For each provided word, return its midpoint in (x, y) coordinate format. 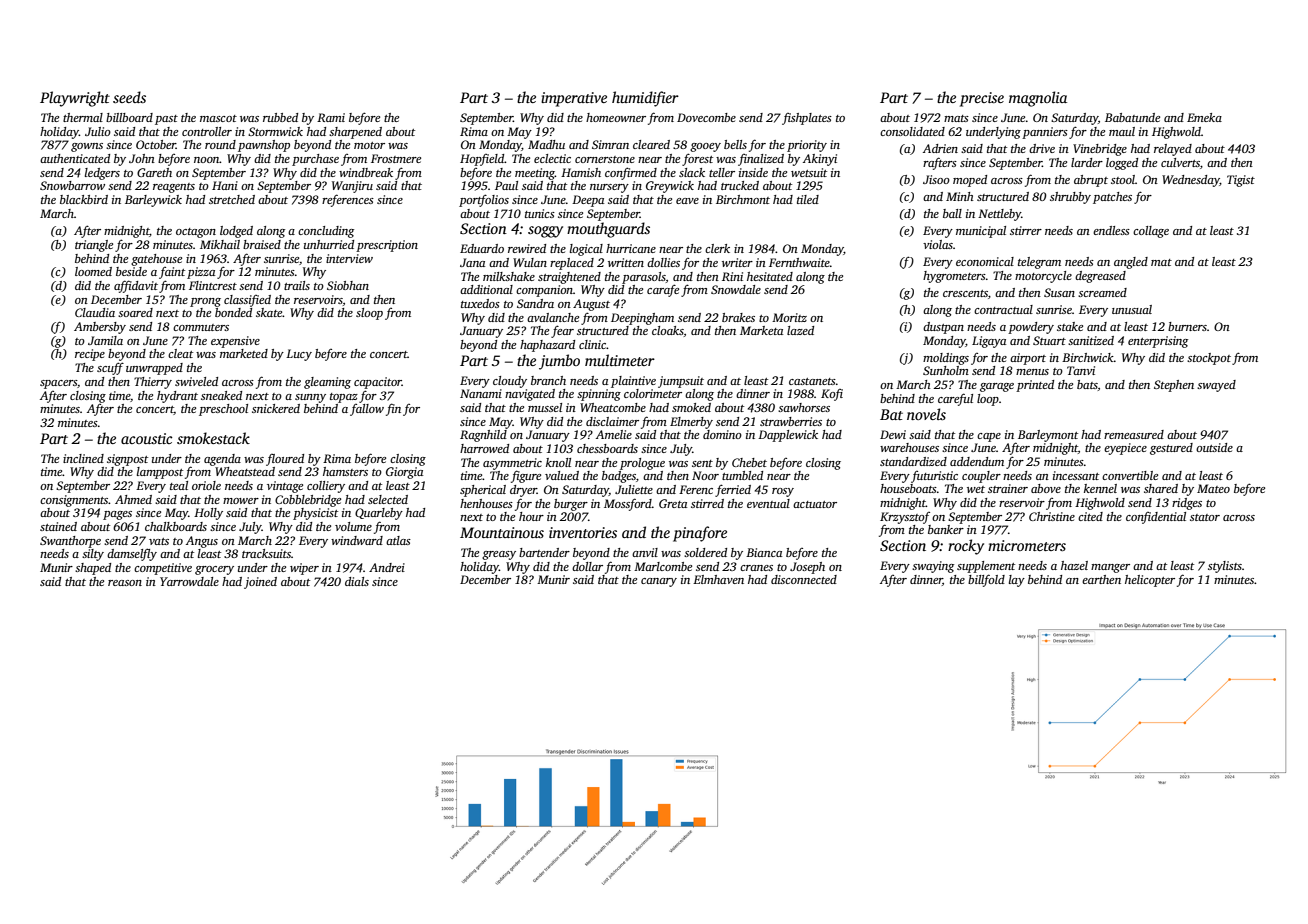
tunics (540, 213)
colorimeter (653, 393)
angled (1131, 263)
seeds (129, 97)
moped (970, 181)
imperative (574, 99)
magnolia (1038, 99)
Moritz (789, 317)
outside (1214, 447)
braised (262, 244)
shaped (93, 569)
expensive (235, 342)
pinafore (700, 534)
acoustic (146, 438)
